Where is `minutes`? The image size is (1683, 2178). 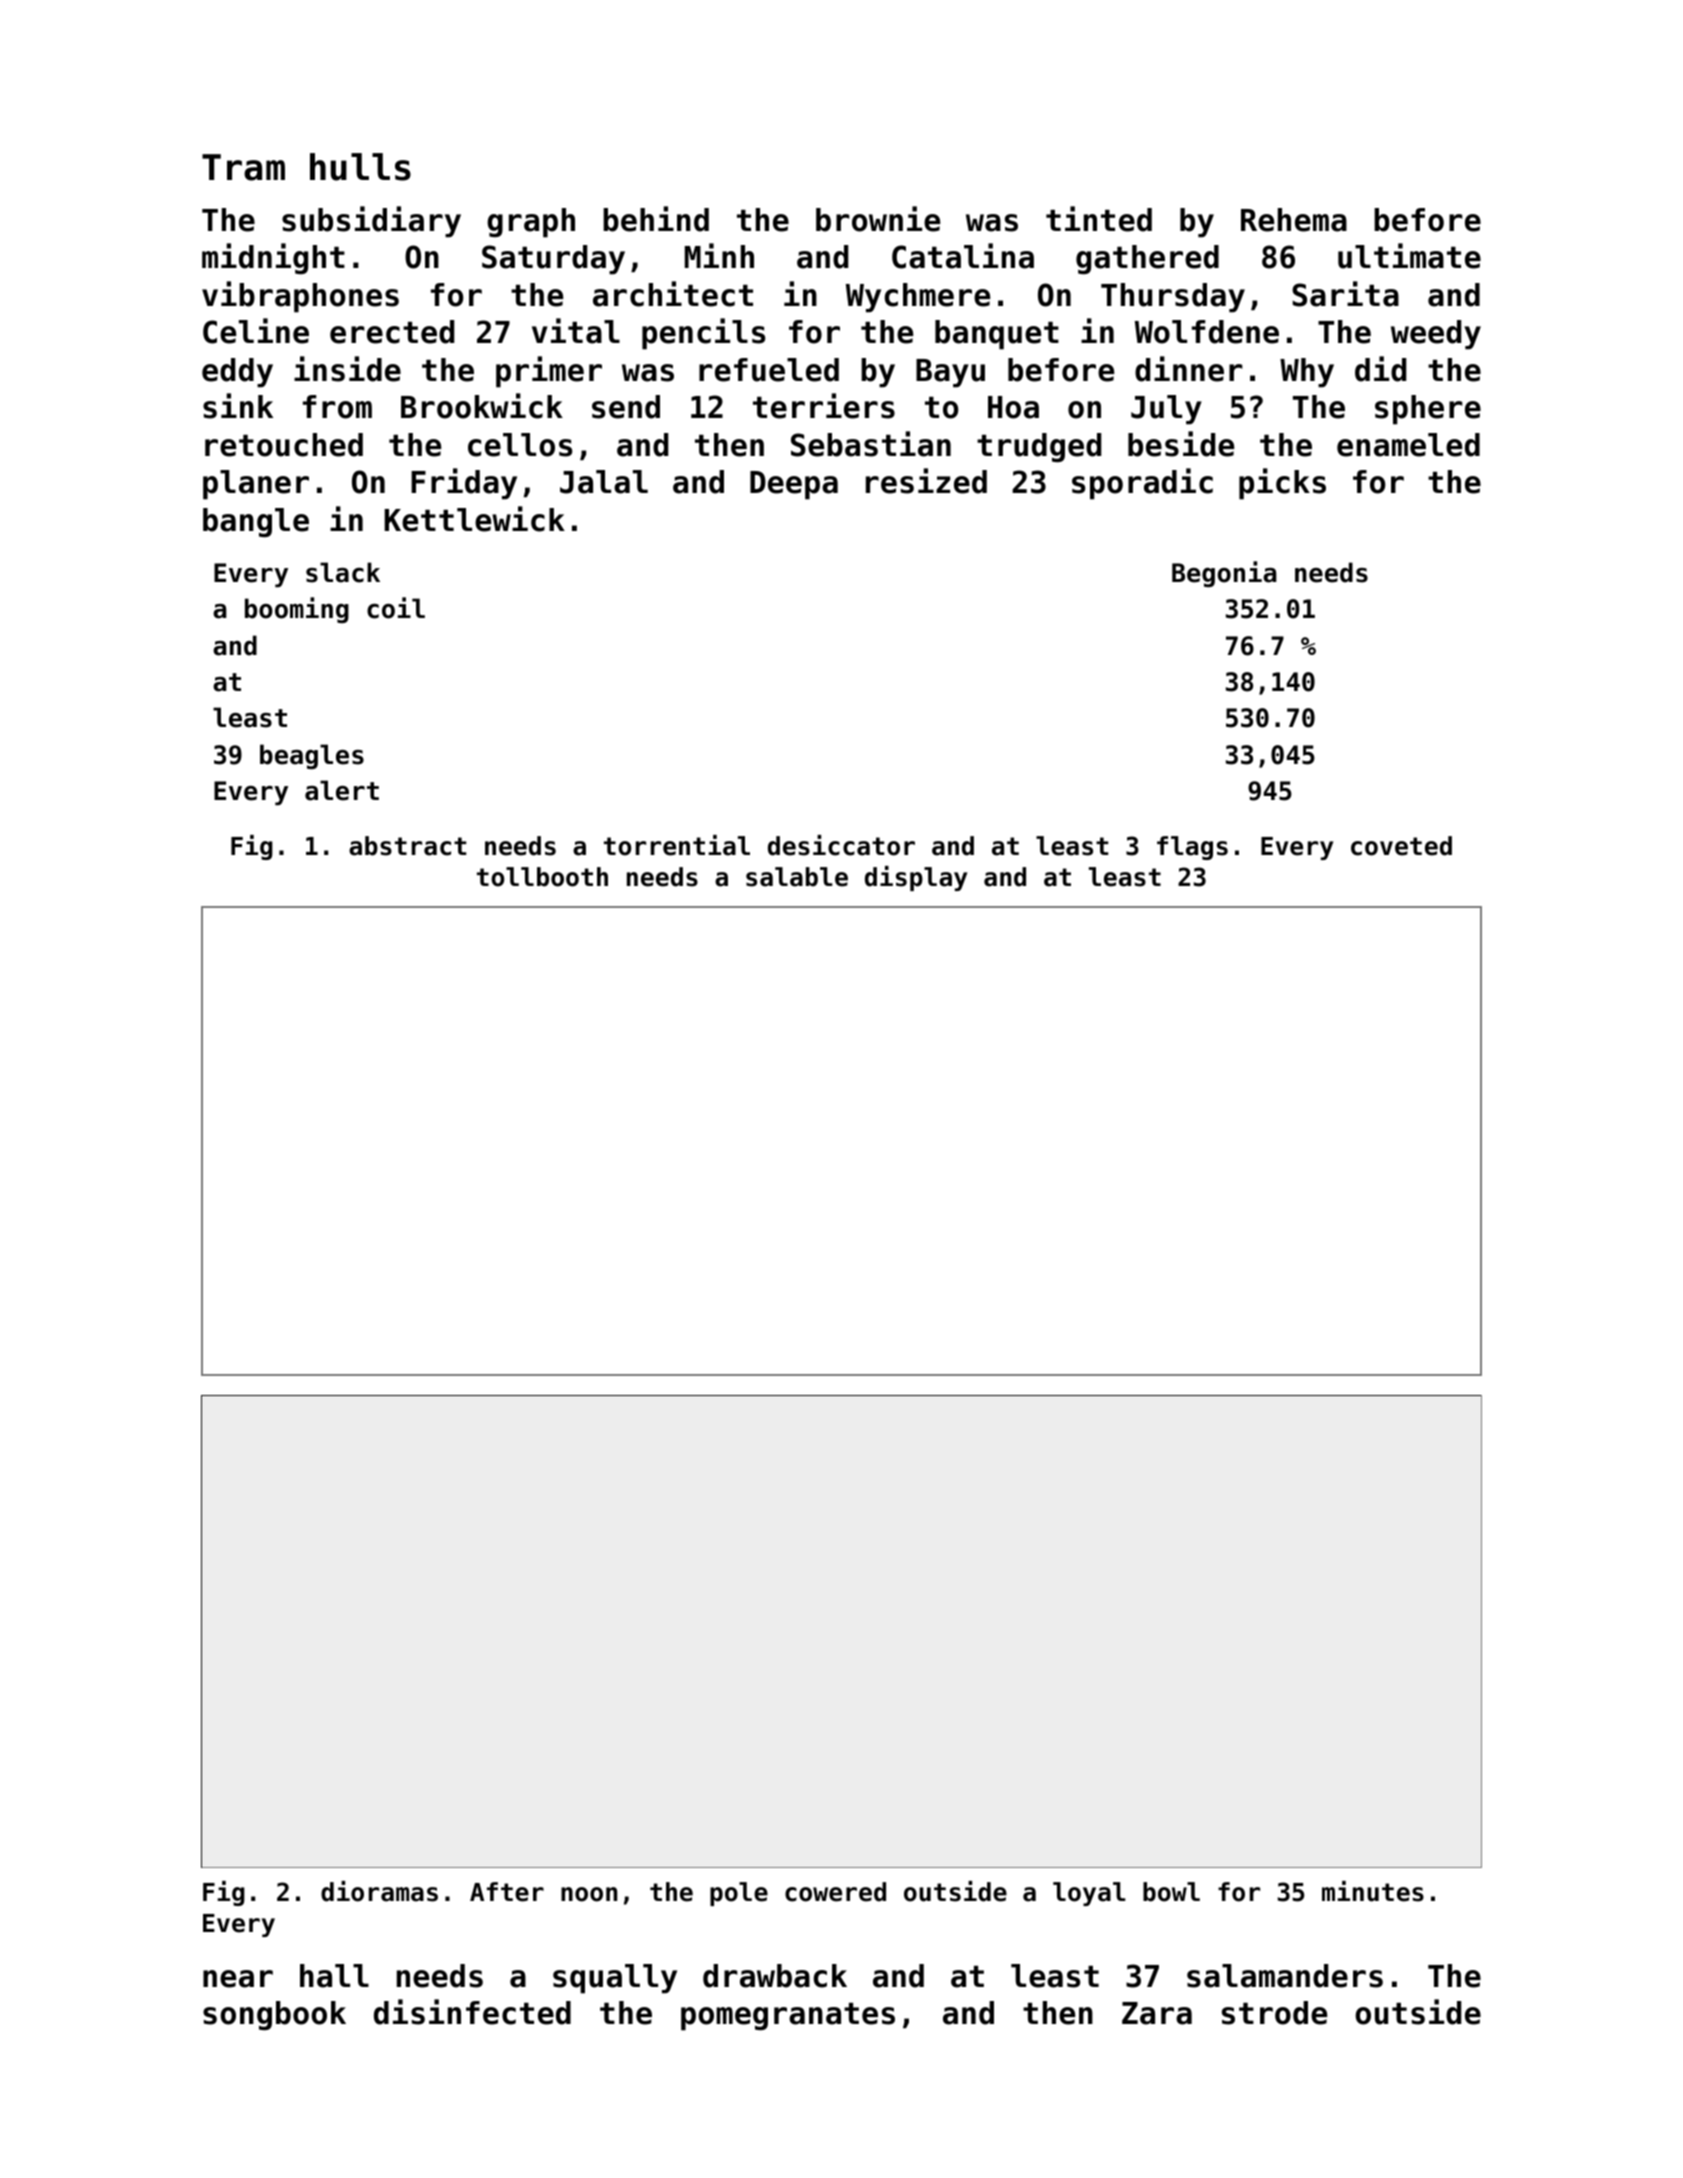 minutes is located at coordinates (1373, 1891).
